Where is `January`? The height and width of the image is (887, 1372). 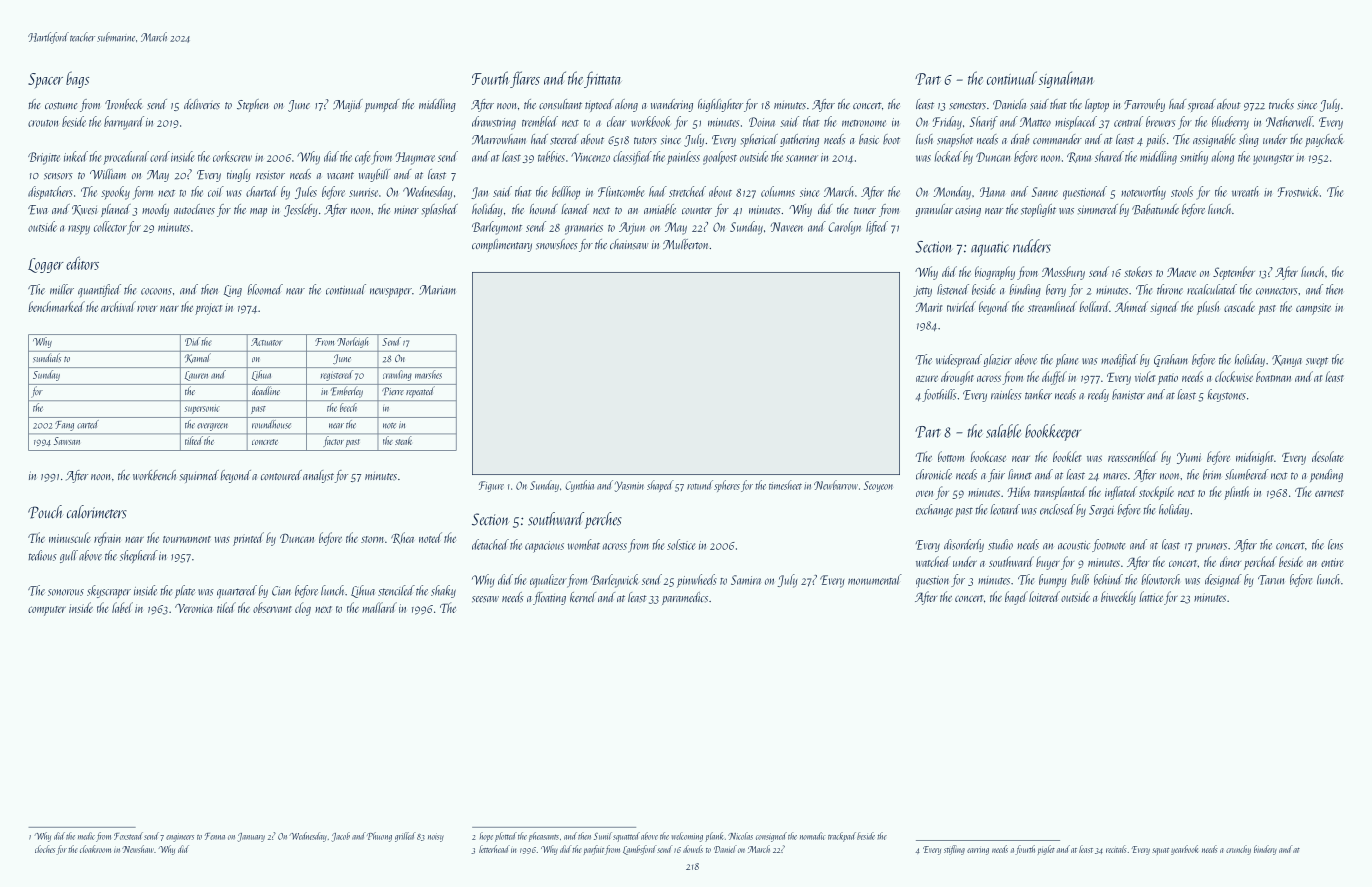 January is located at coordinates (251, 837).
